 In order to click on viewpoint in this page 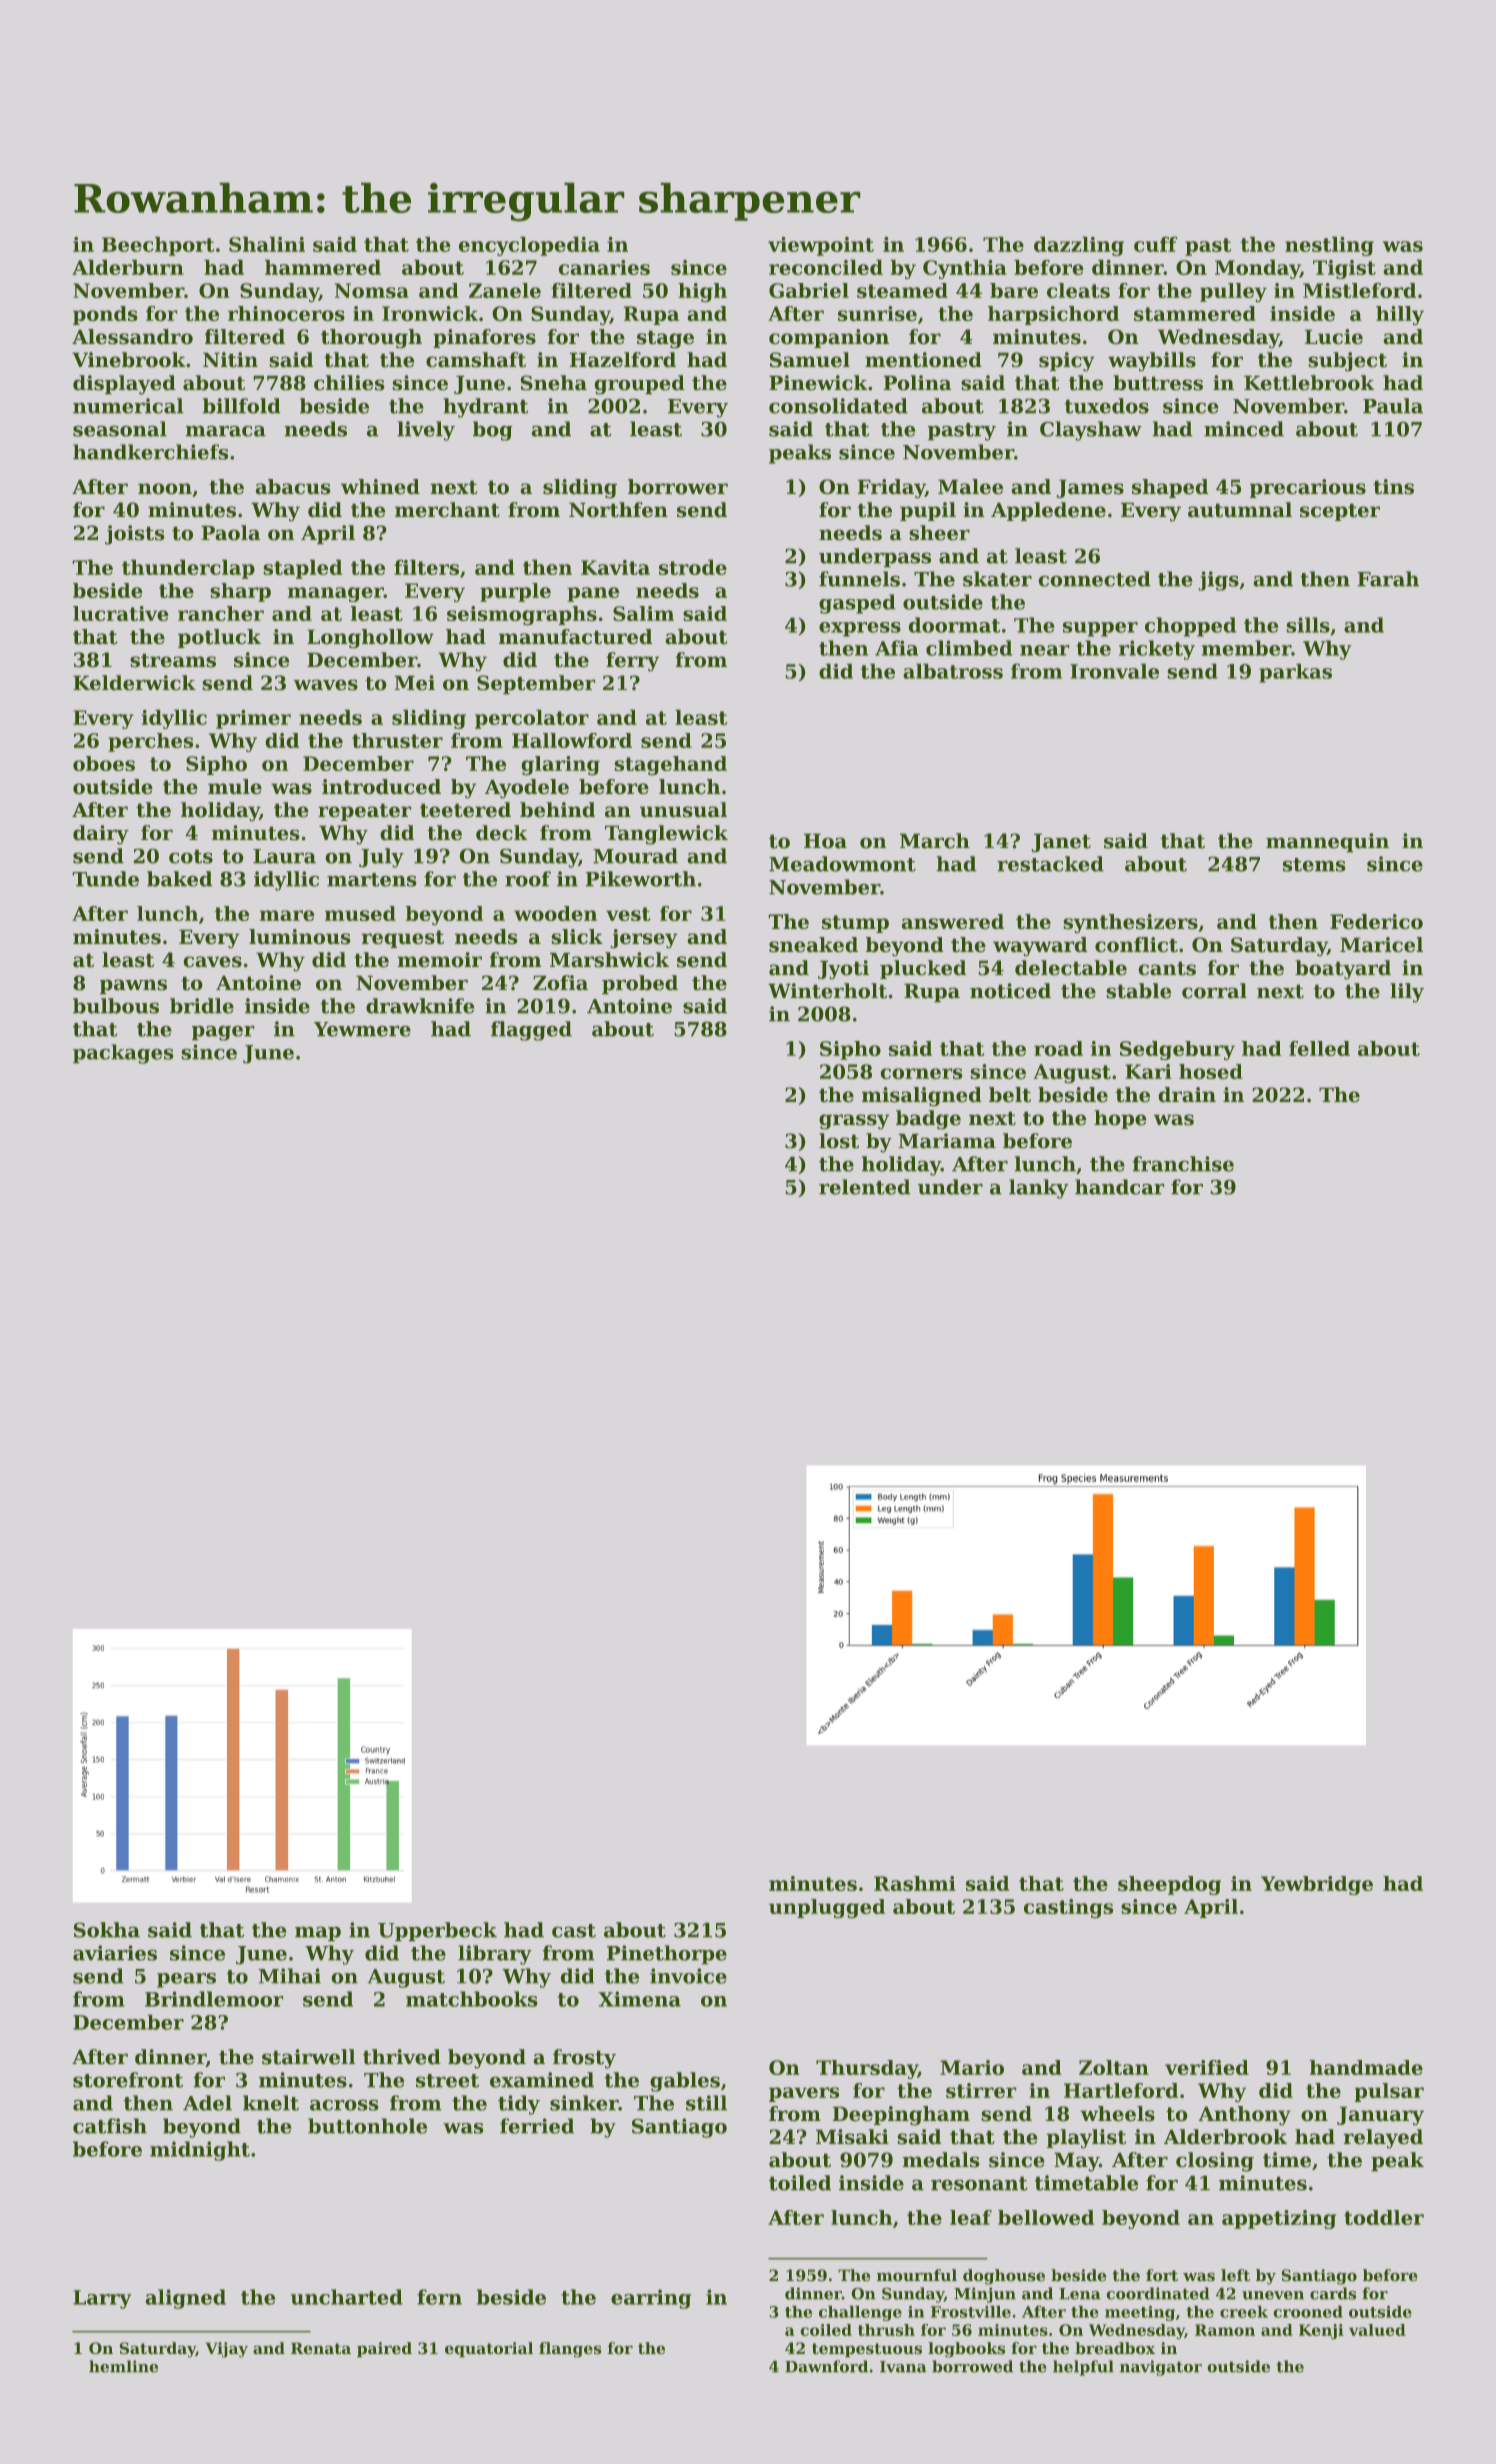, I will do `click(821, 246)`.
